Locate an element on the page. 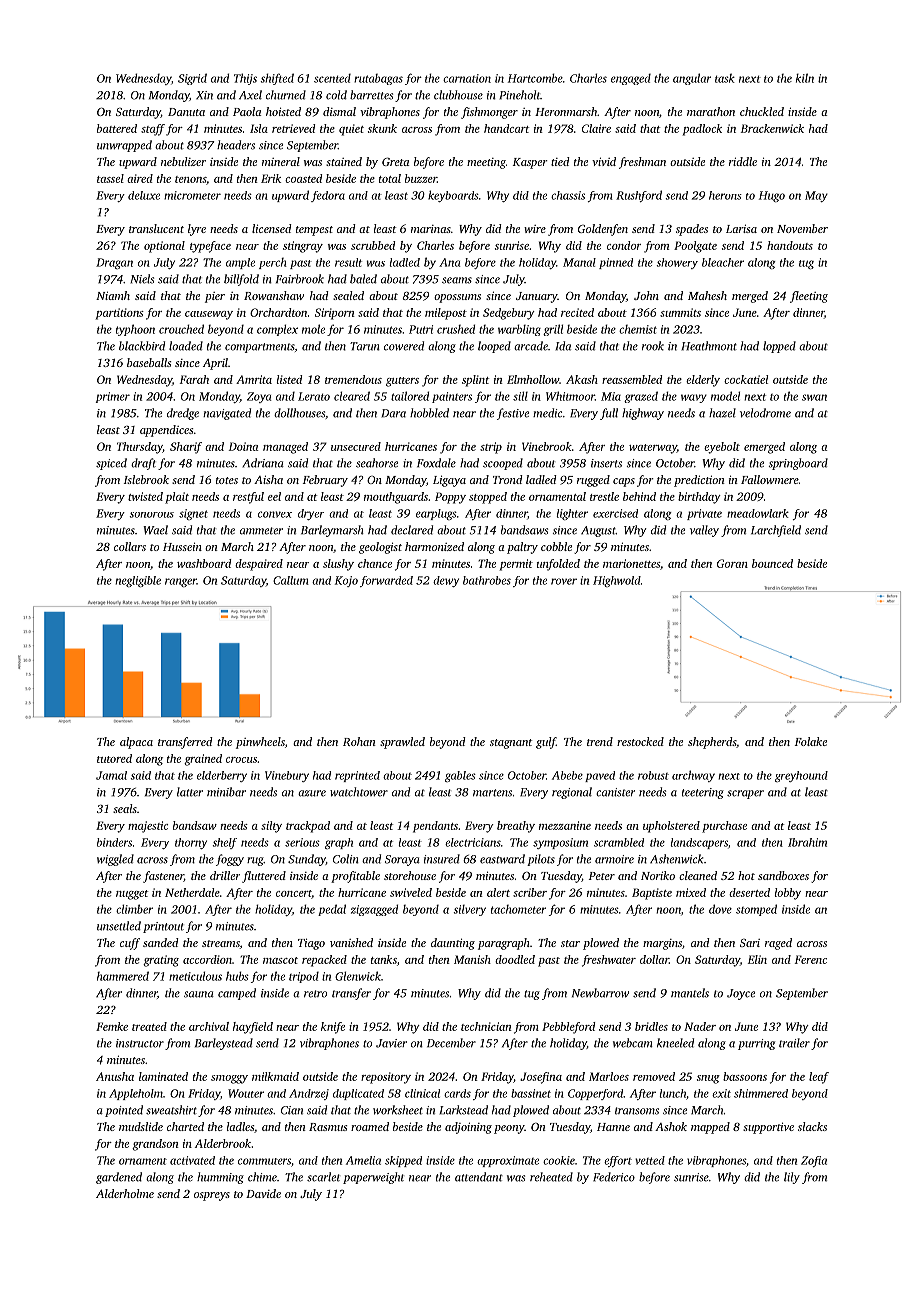 This page has width=924, height=1308. spiced is located at coordinates (111, 464).
